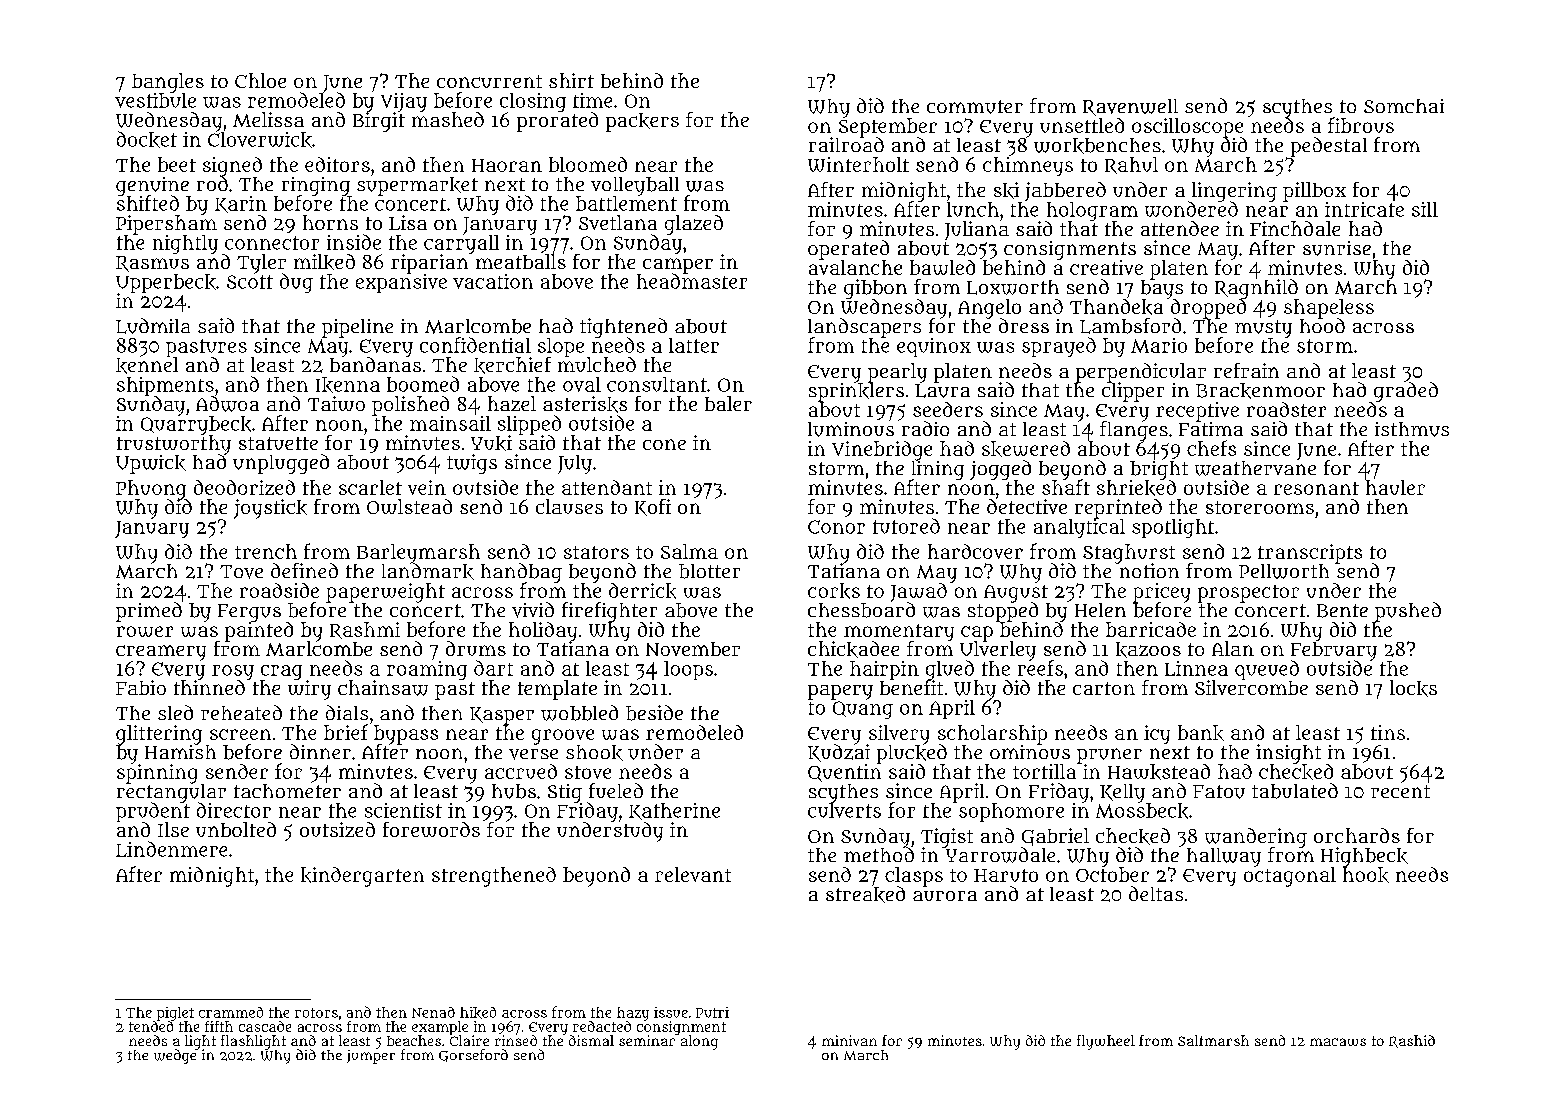 The width and height of the image is (1567, 1108). Describe the element at coordinates (1151, 629) in the image. I see `barricade` at that location.
